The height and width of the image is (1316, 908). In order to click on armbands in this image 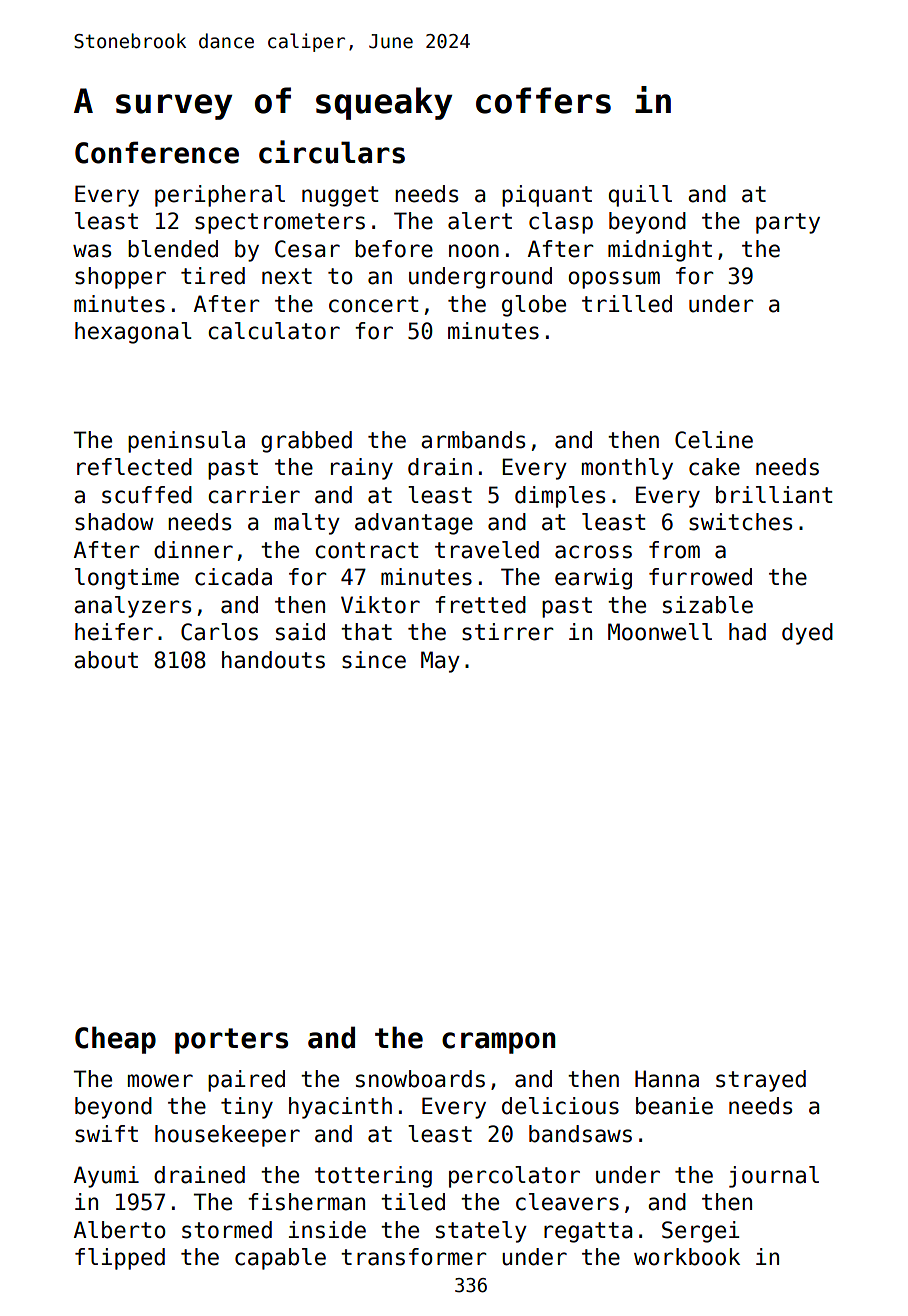, I will do `click(473, 440)`.
